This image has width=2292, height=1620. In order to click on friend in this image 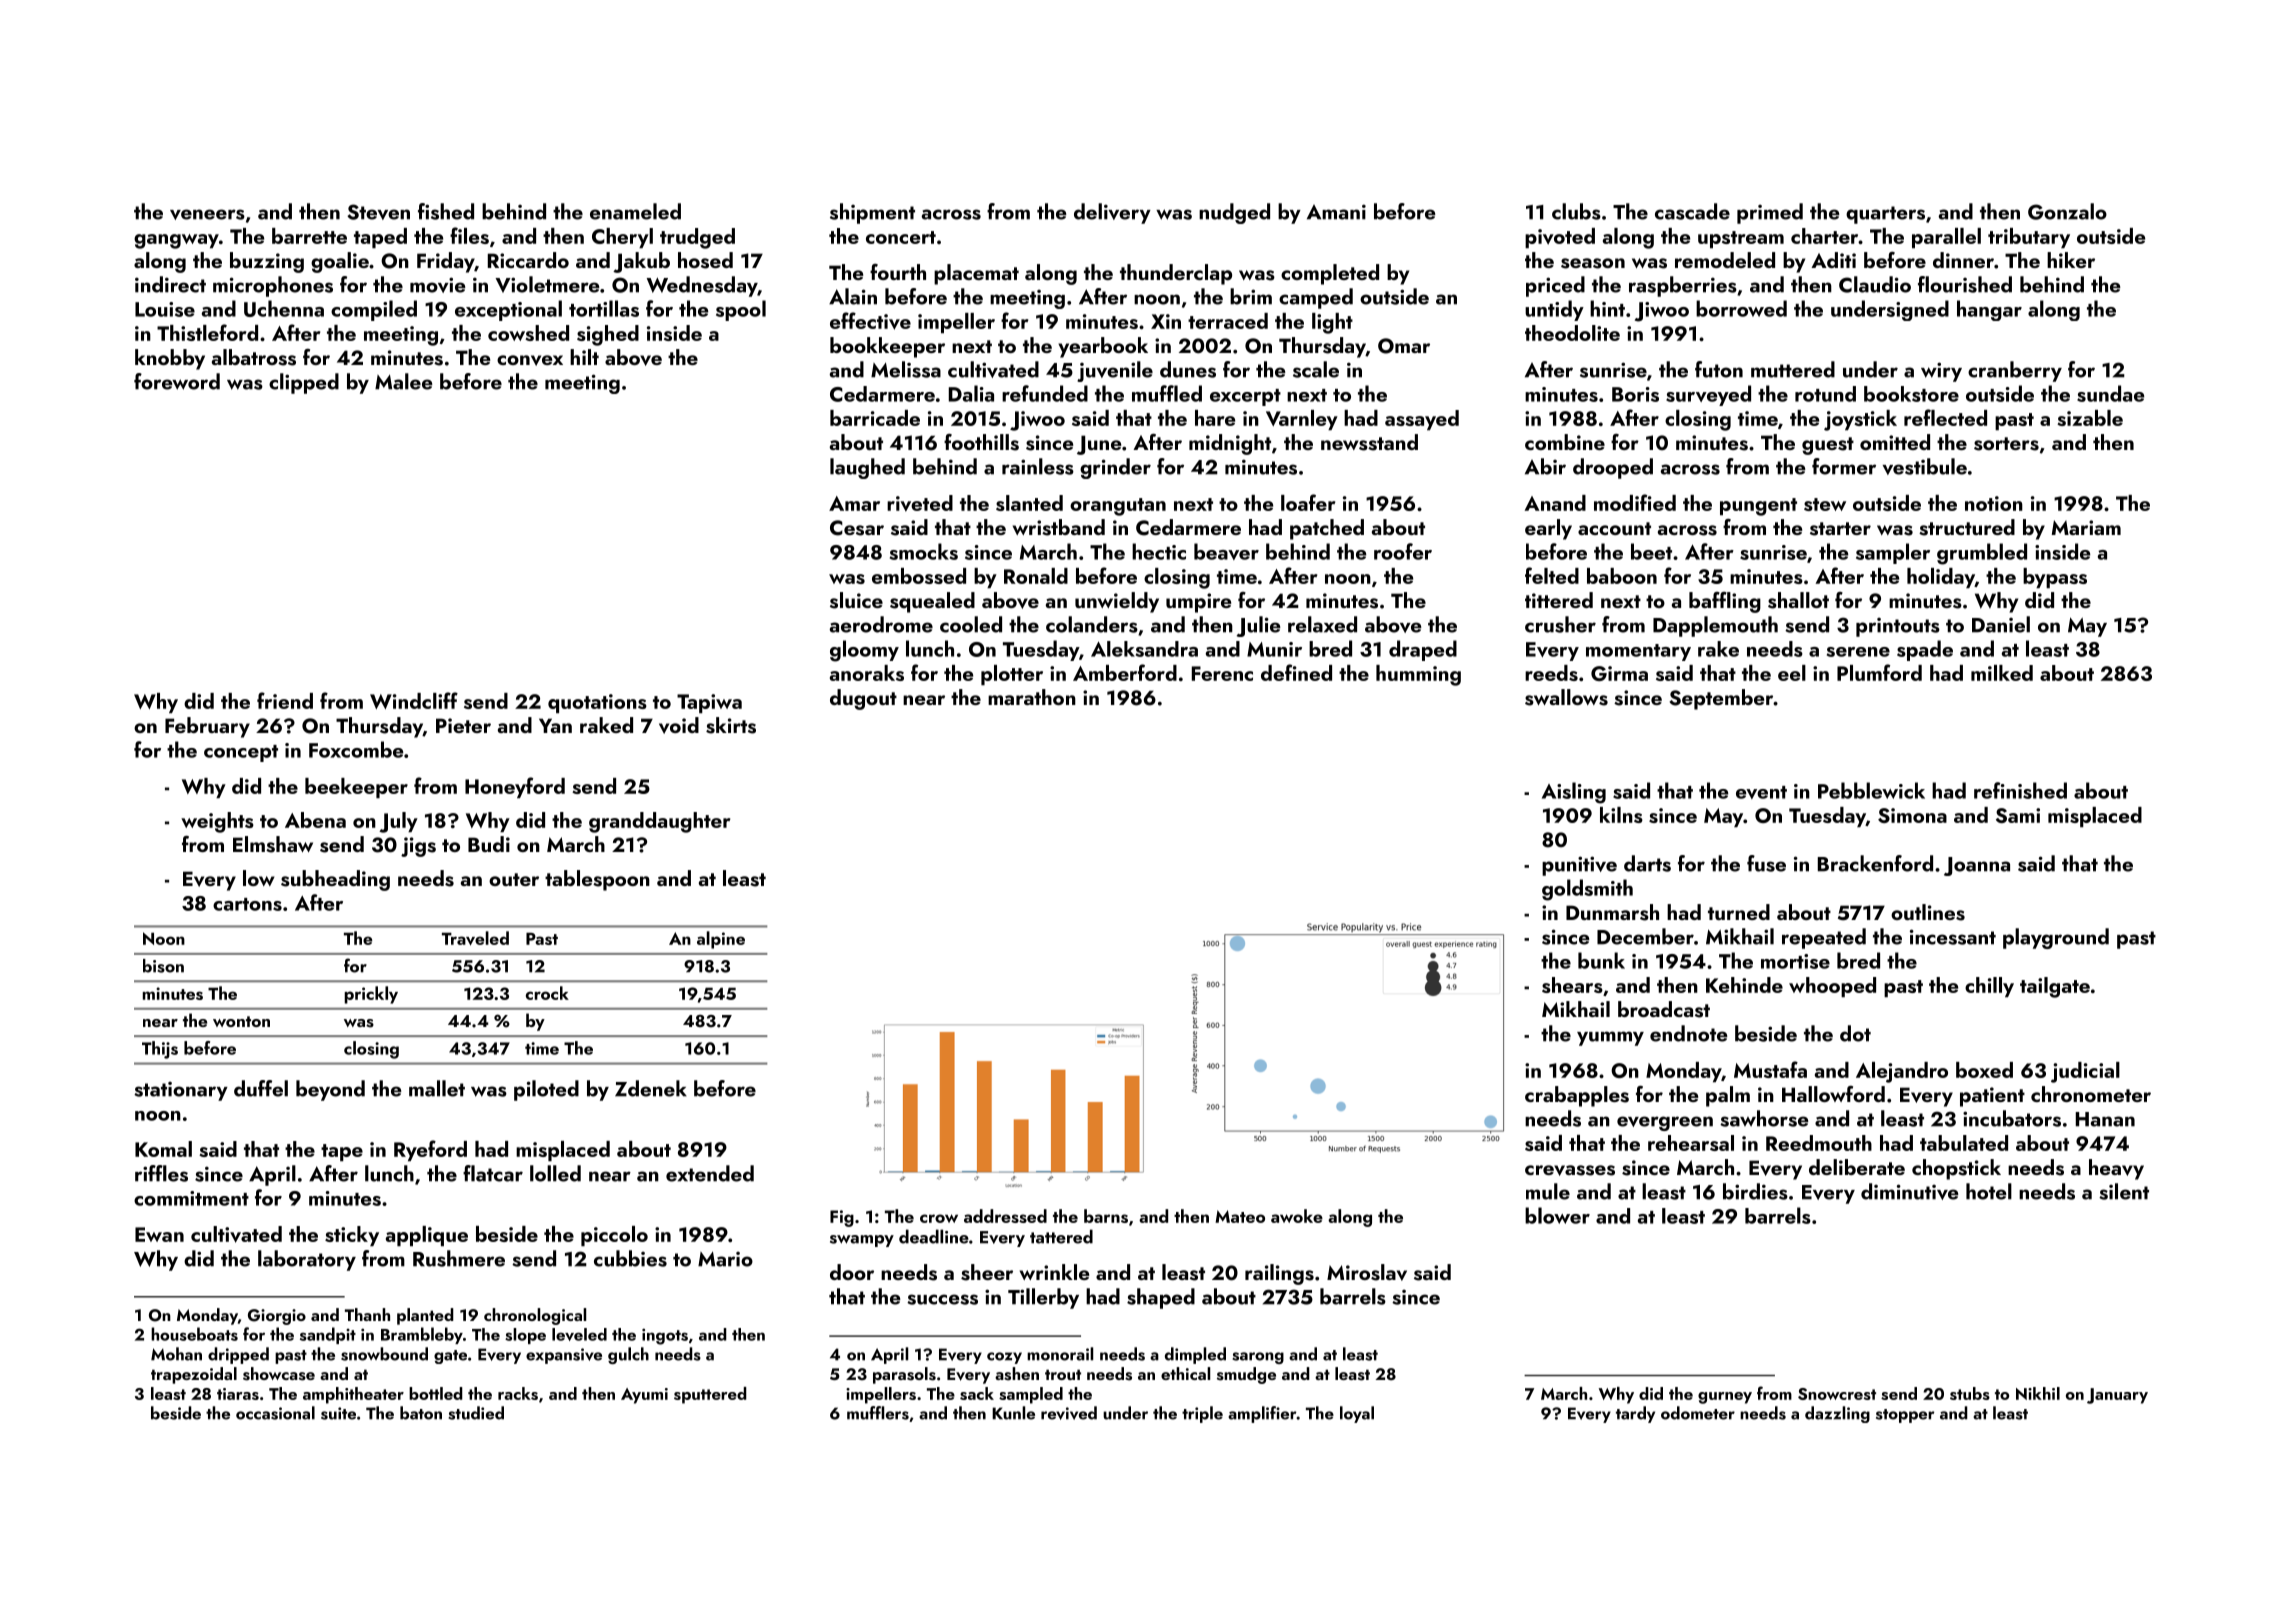, I will do `click(285, 700)`.
